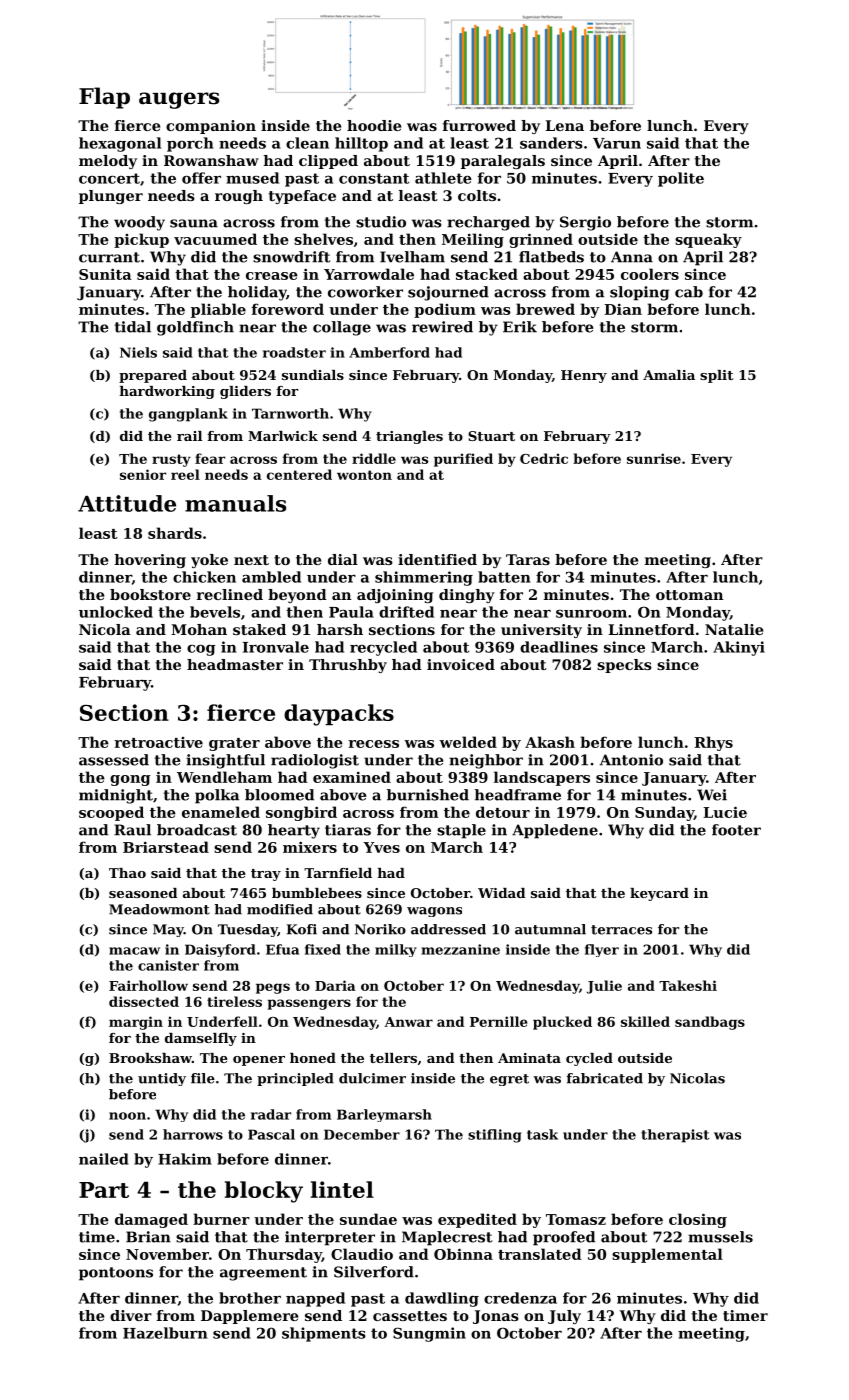 This screenshot has height=1400, width=849. What do you see at coordinates (297, 596) in the screenshot?
I see `beyond` at bounding box center [297, 596].
